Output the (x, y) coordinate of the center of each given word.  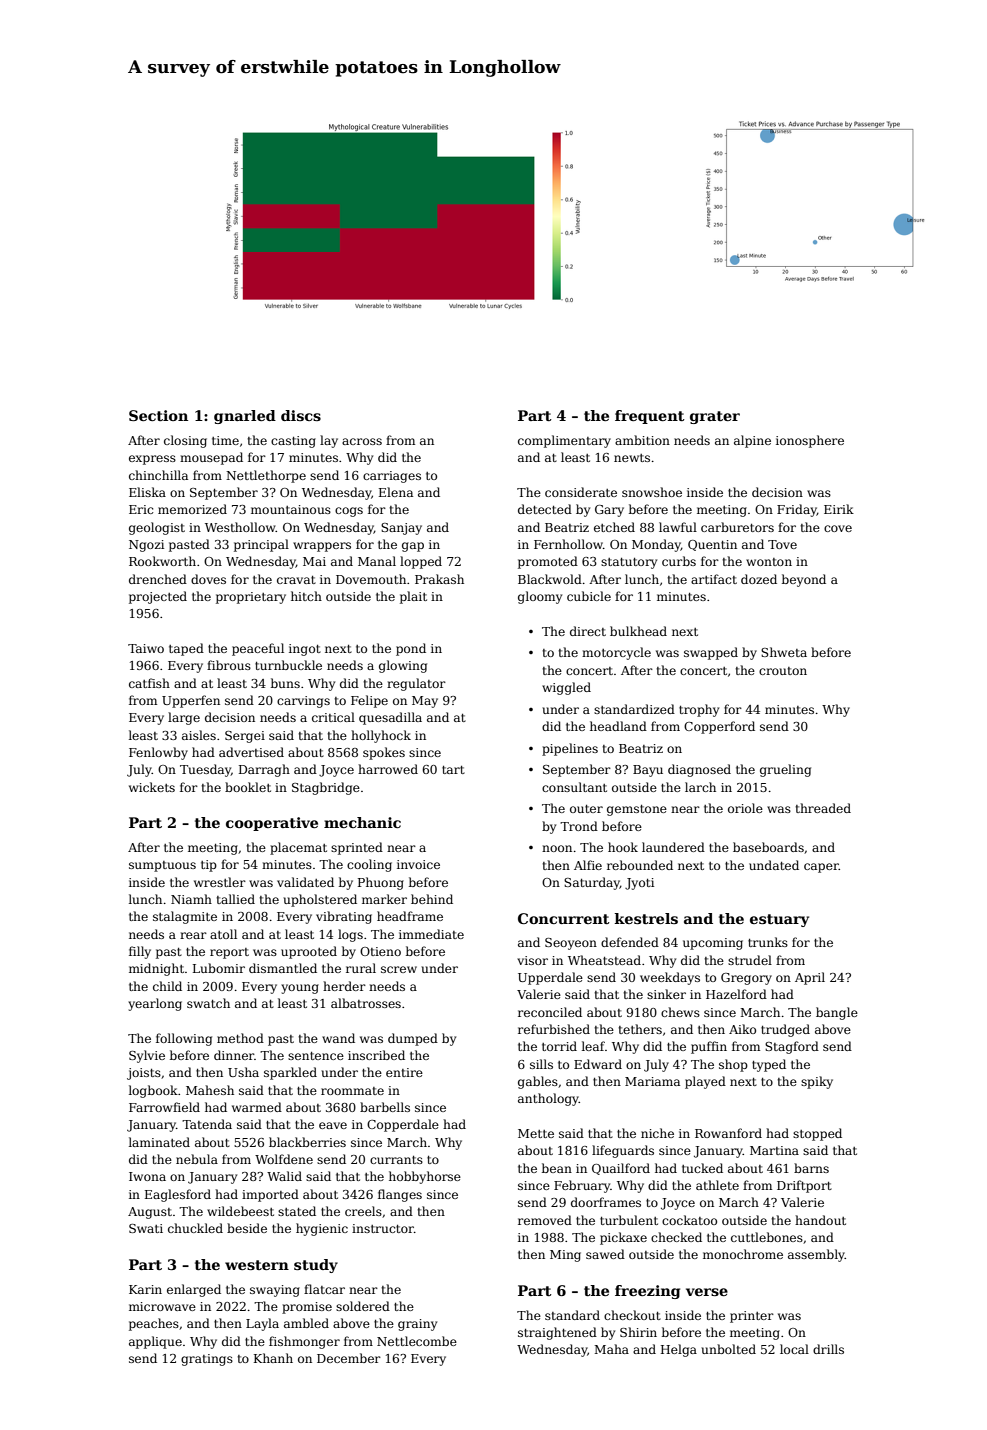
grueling (785, 770)
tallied (235, 899)
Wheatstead (604, 960)
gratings (207, 1360)
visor (532, 960)
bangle (837, 1013)
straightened (557, 1333)
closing (185, 441)
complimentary (564, 441)
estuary (779, 920)
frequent (650, 417)
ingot (305, 650)
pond (411, 649)
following (184, 1039)
